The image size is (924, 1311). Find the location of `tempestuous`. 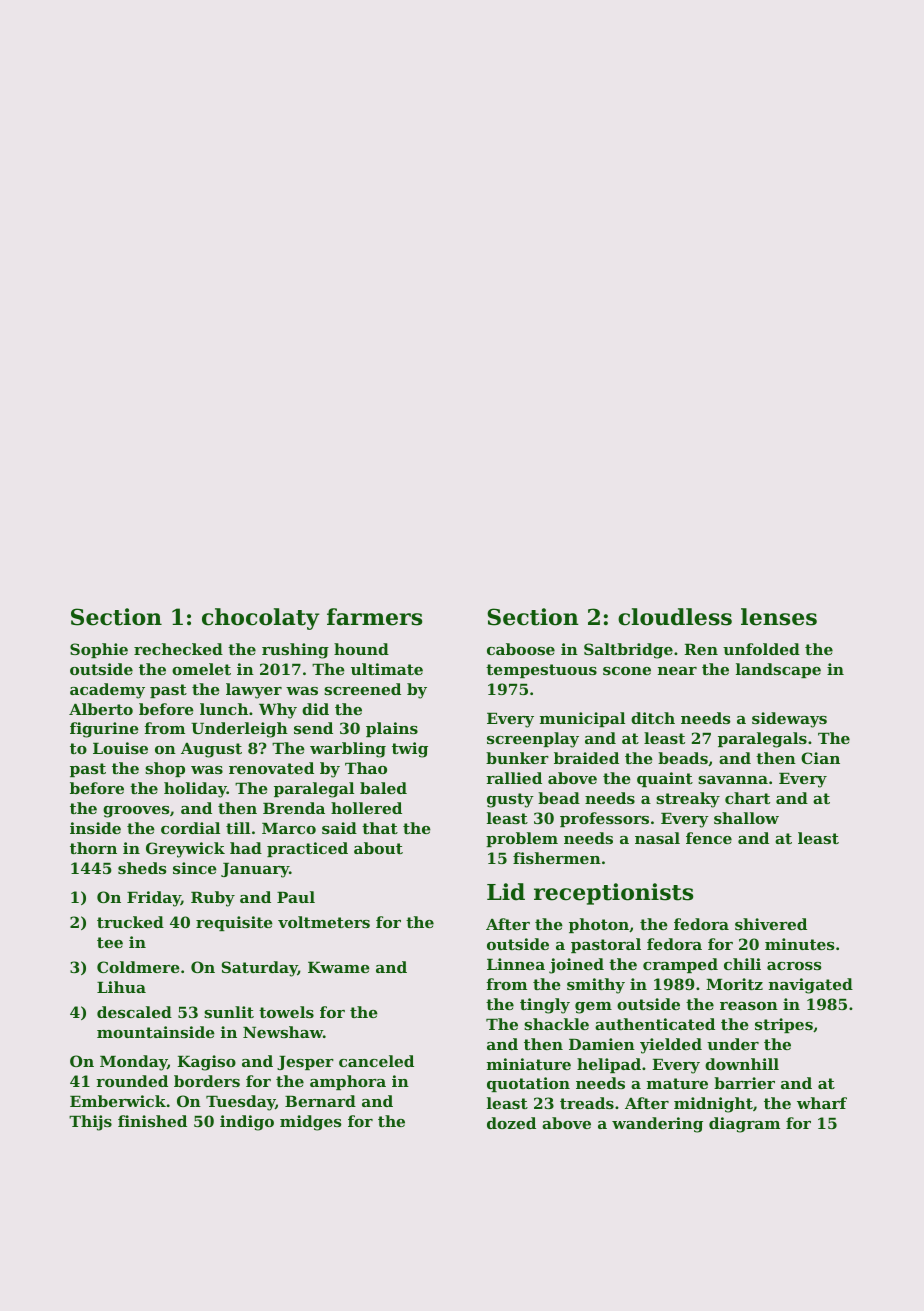

tempestuous is located at coordinates (541, 671).
